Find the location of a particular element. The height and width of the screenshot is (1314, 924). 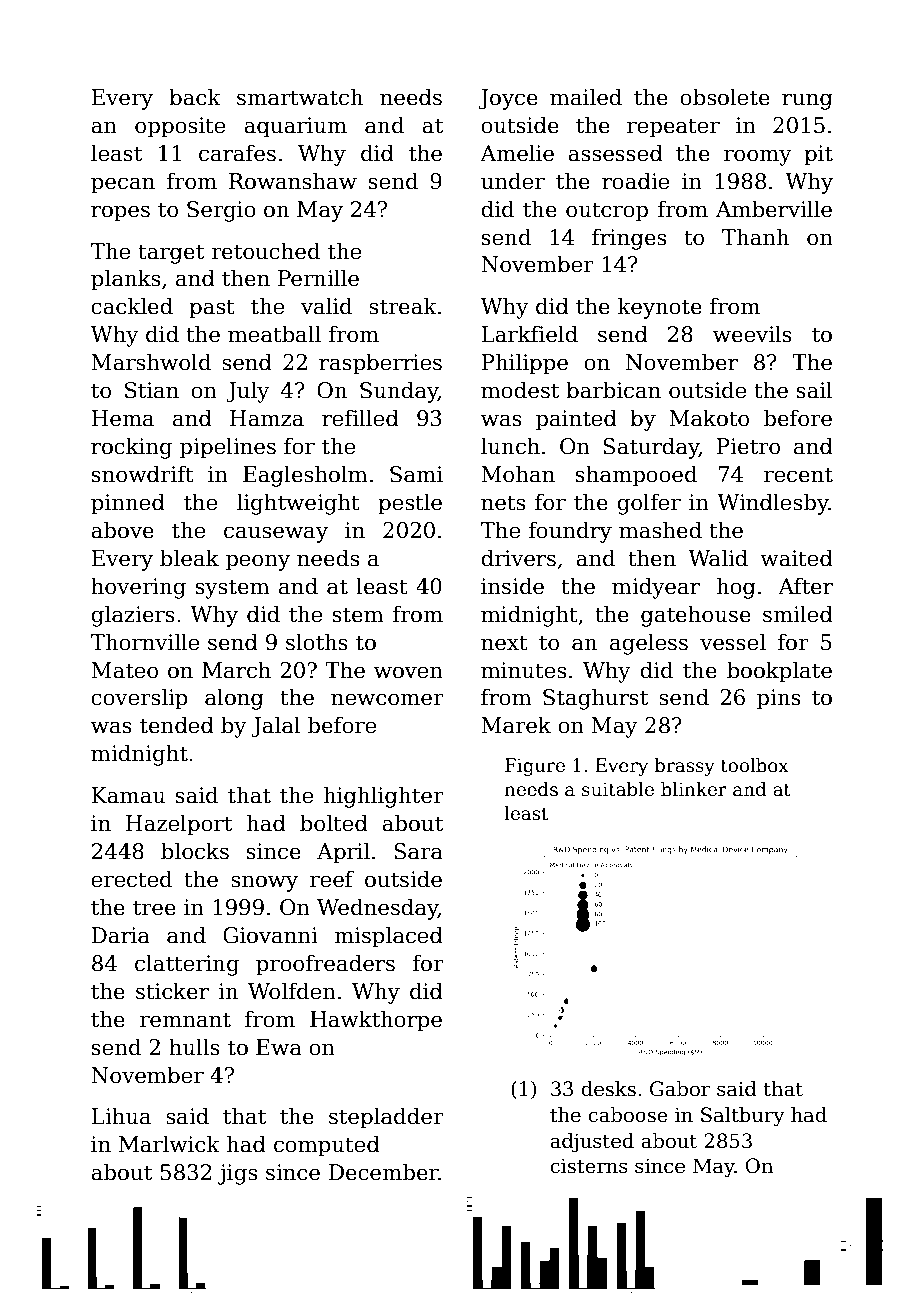

minutes is located at coordinates (523, 670).
